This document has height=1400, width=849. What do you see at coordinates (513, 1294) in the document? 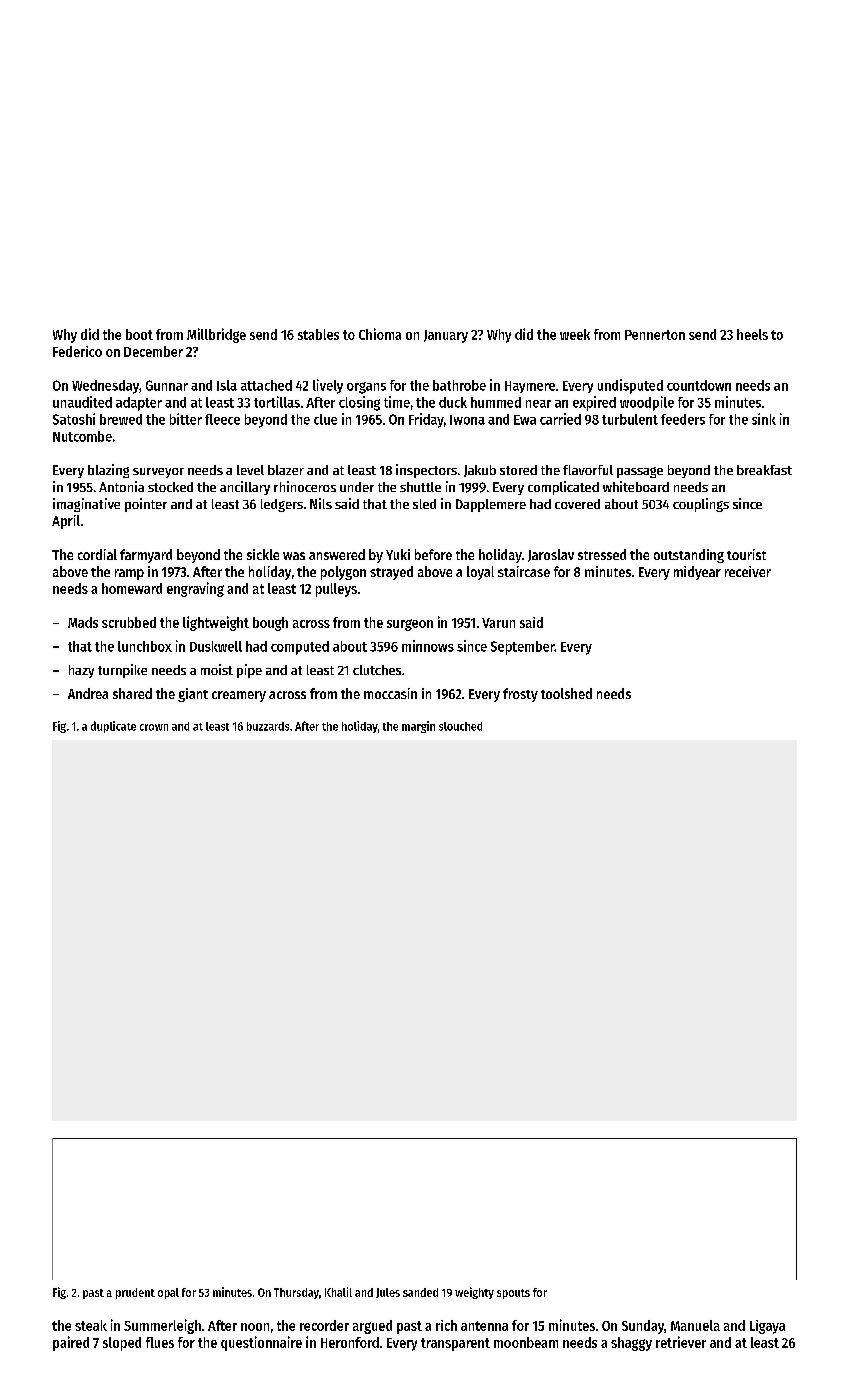
I see `spouts` at bounding box center [513, 1294].
